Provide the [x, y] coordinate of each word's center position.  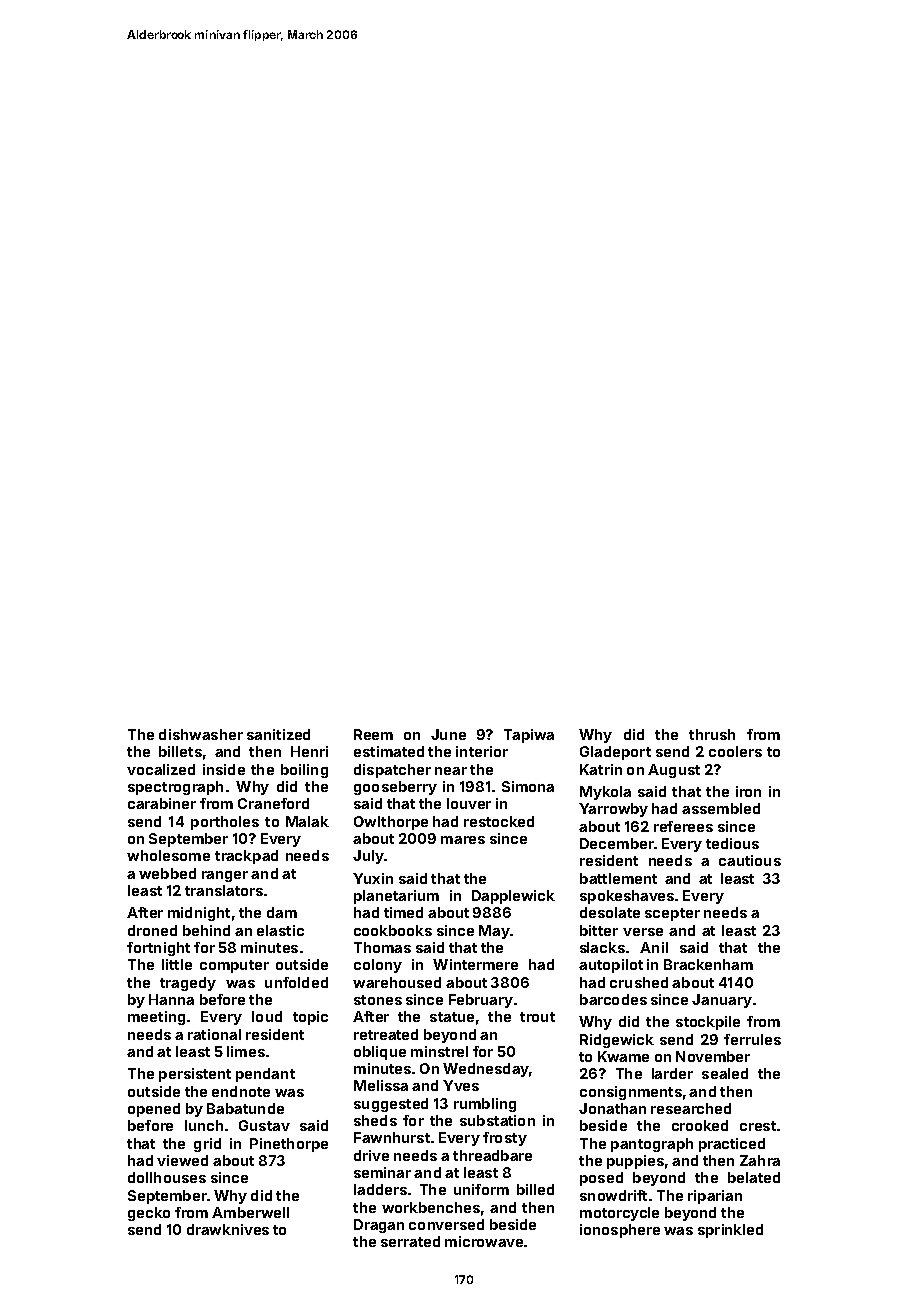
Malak [307, 821]
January [722, 1001]
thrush [712, 734]
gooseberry [395, 788]
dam [282, 912]
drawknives [228, 1229]
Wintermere [475, 964]
